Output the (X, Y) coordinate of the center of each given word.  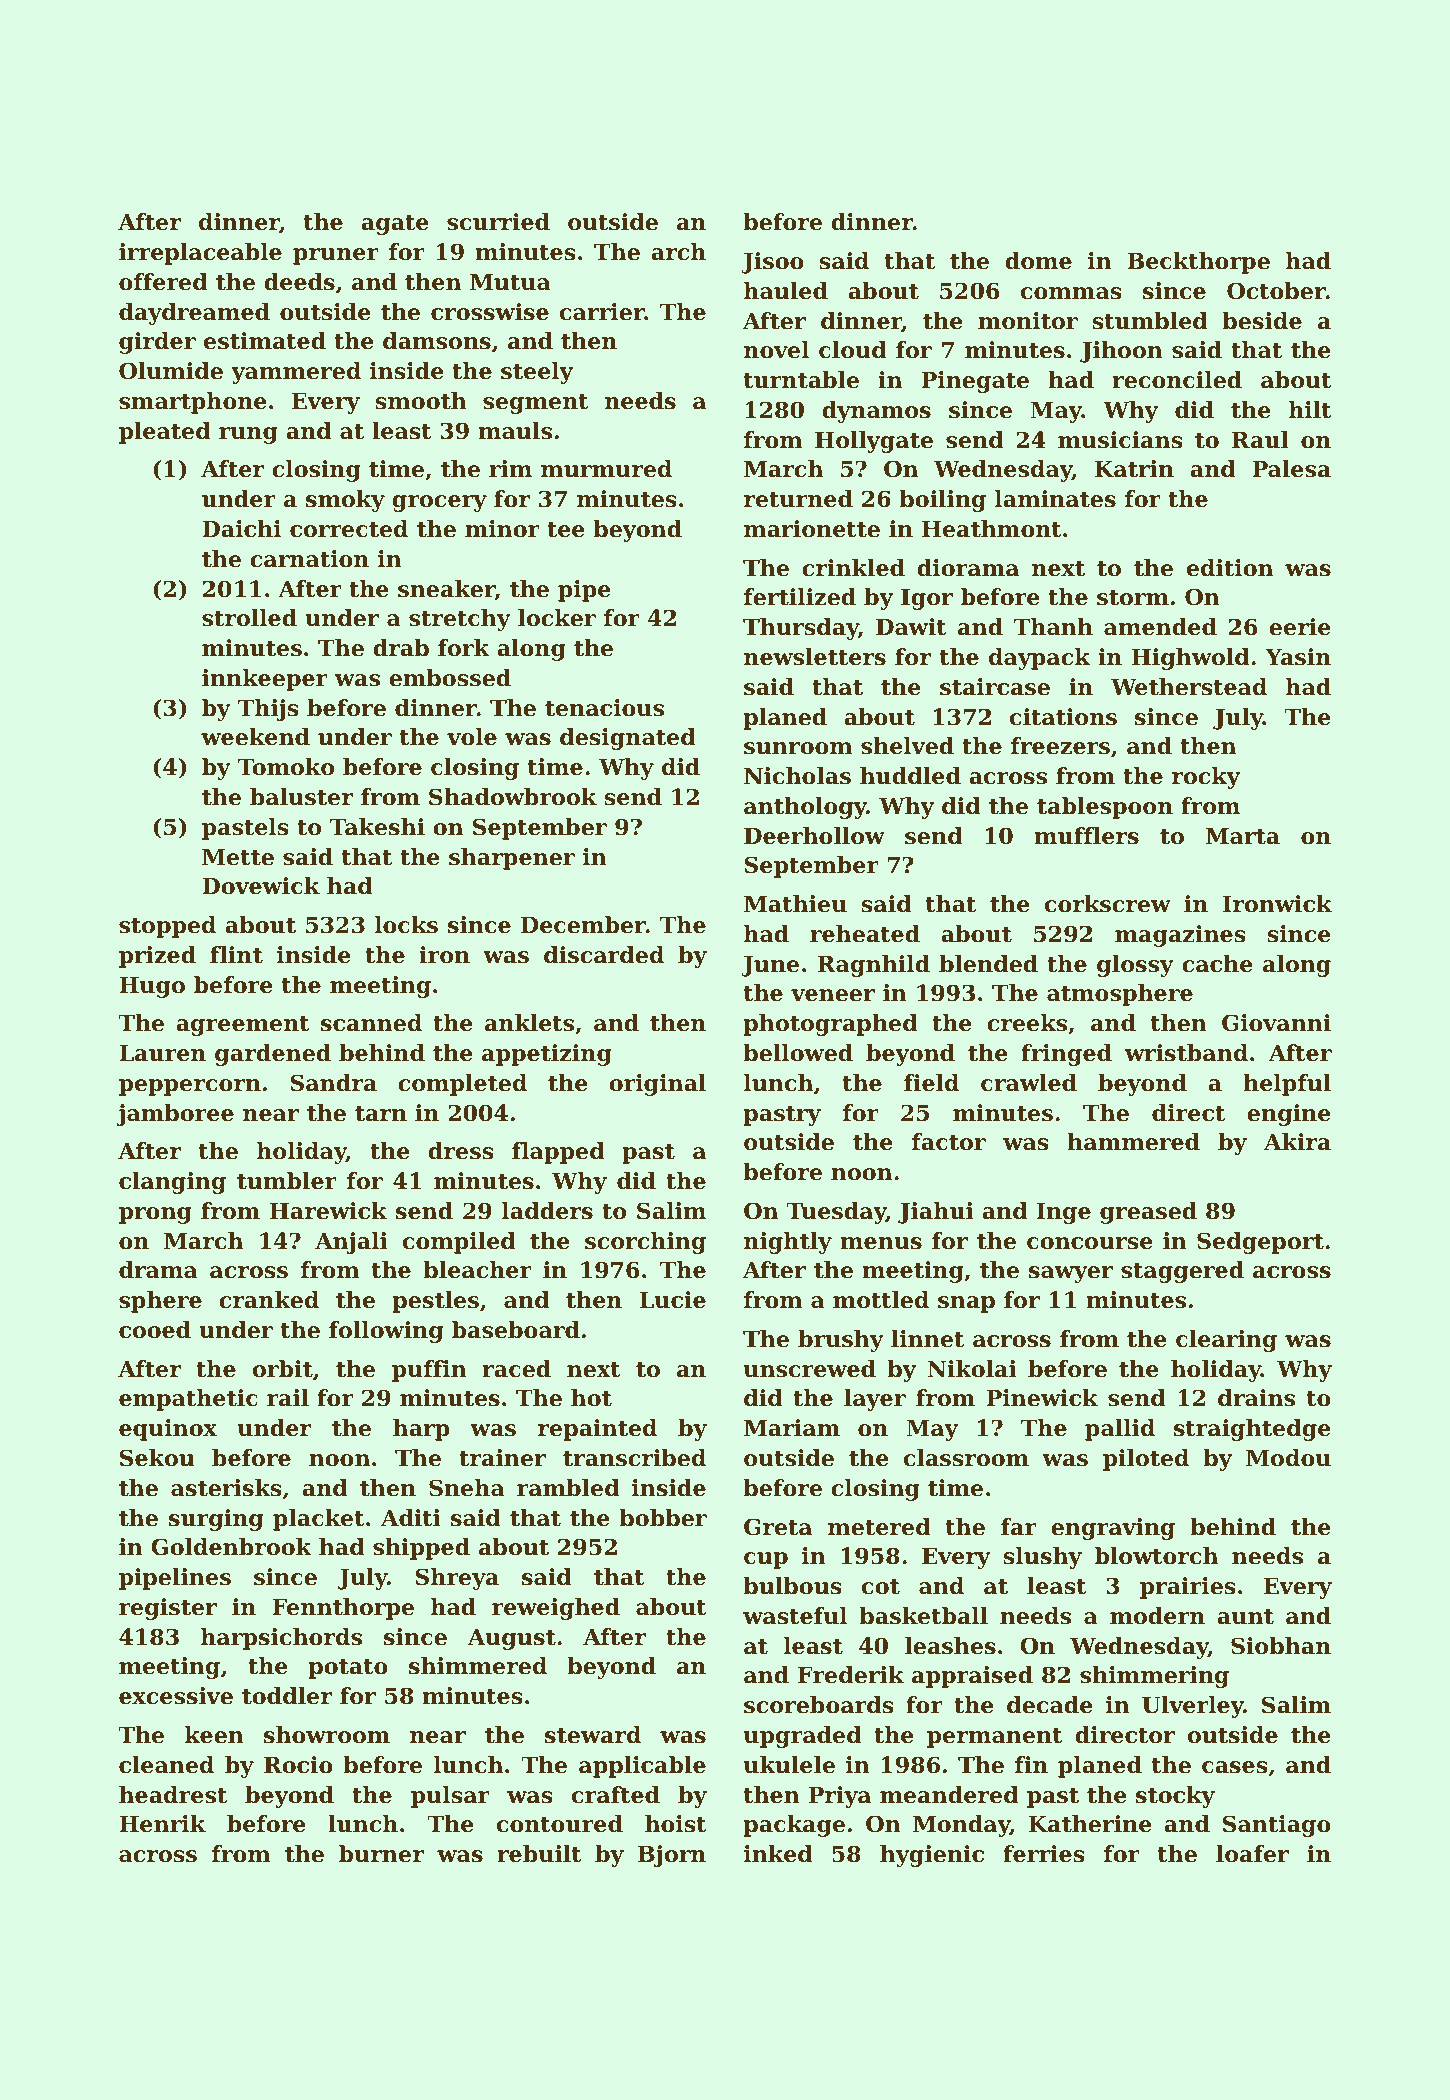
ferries (1044, 1854)
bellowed (798, 1053)
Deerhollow (814, 836)
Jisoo (772, 263)
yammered (296, 373)
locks (406, 925)
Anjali (351, 1243)
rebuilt (539, 1854)
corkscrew (1108, 904)
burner (381, 1854)
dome (1038, 261)
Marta (1243, 836)
